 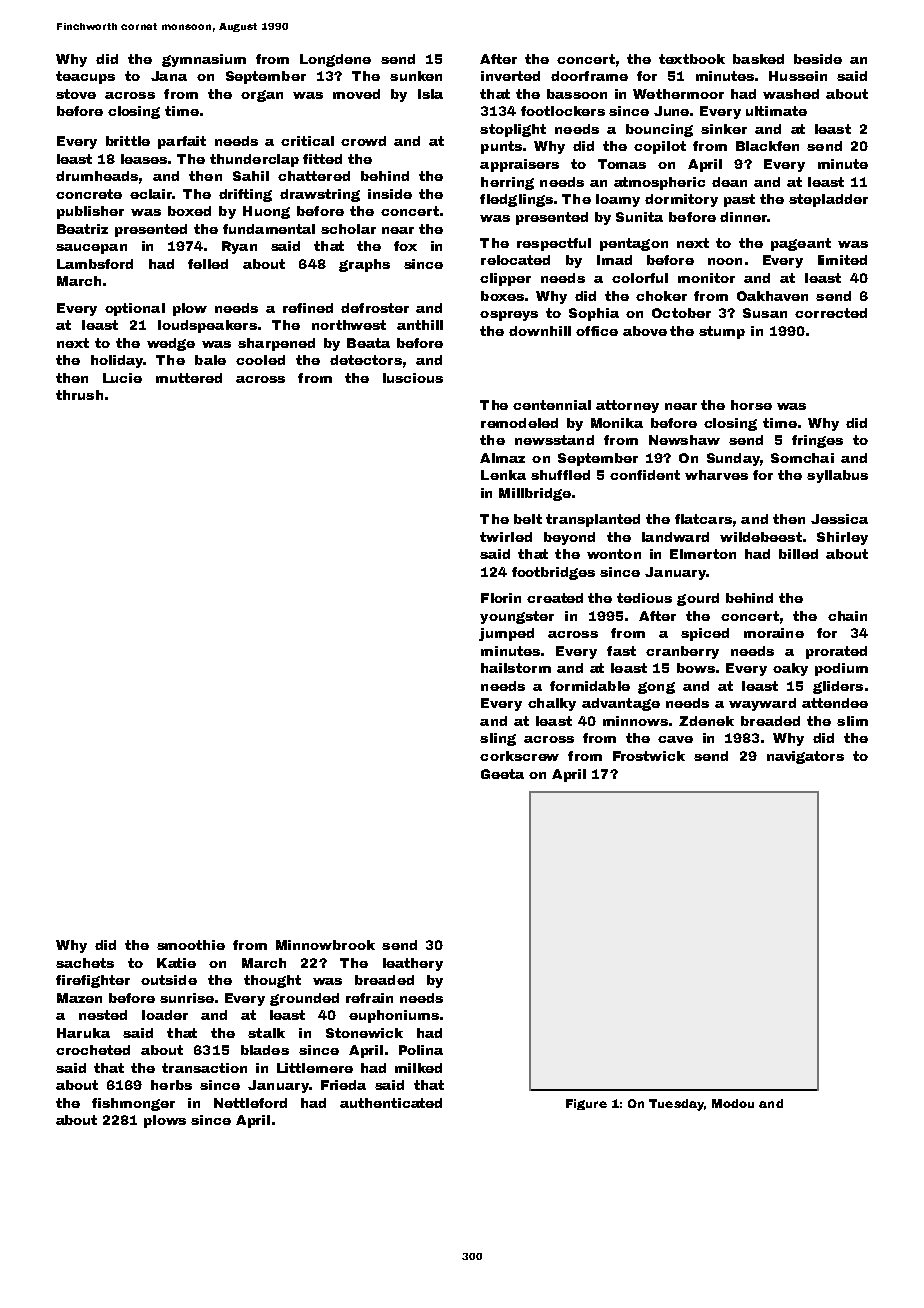 What do you see at coordinates (835, 703) in the image?
I see `attendee` at bounding box center [835, 703].
